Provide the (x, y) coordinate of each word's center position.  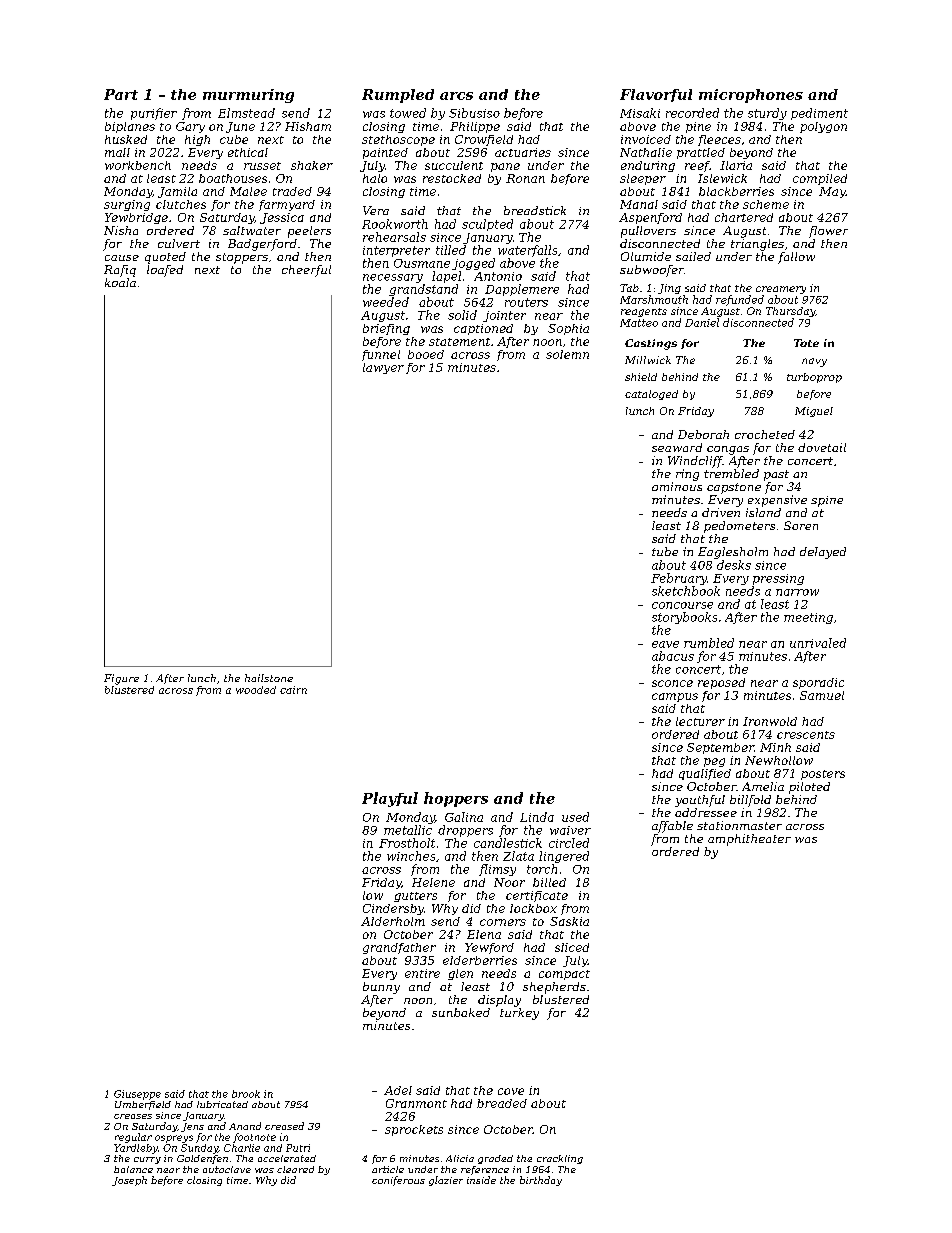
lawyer (383, 368)
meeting (808, 618)
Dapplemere (522, 290)
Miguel (814, 412)
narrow (797, 592)
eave (665, 644)
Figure (121, 679)
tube (665, 551)
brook (246, 1094)
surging (127, 205)
